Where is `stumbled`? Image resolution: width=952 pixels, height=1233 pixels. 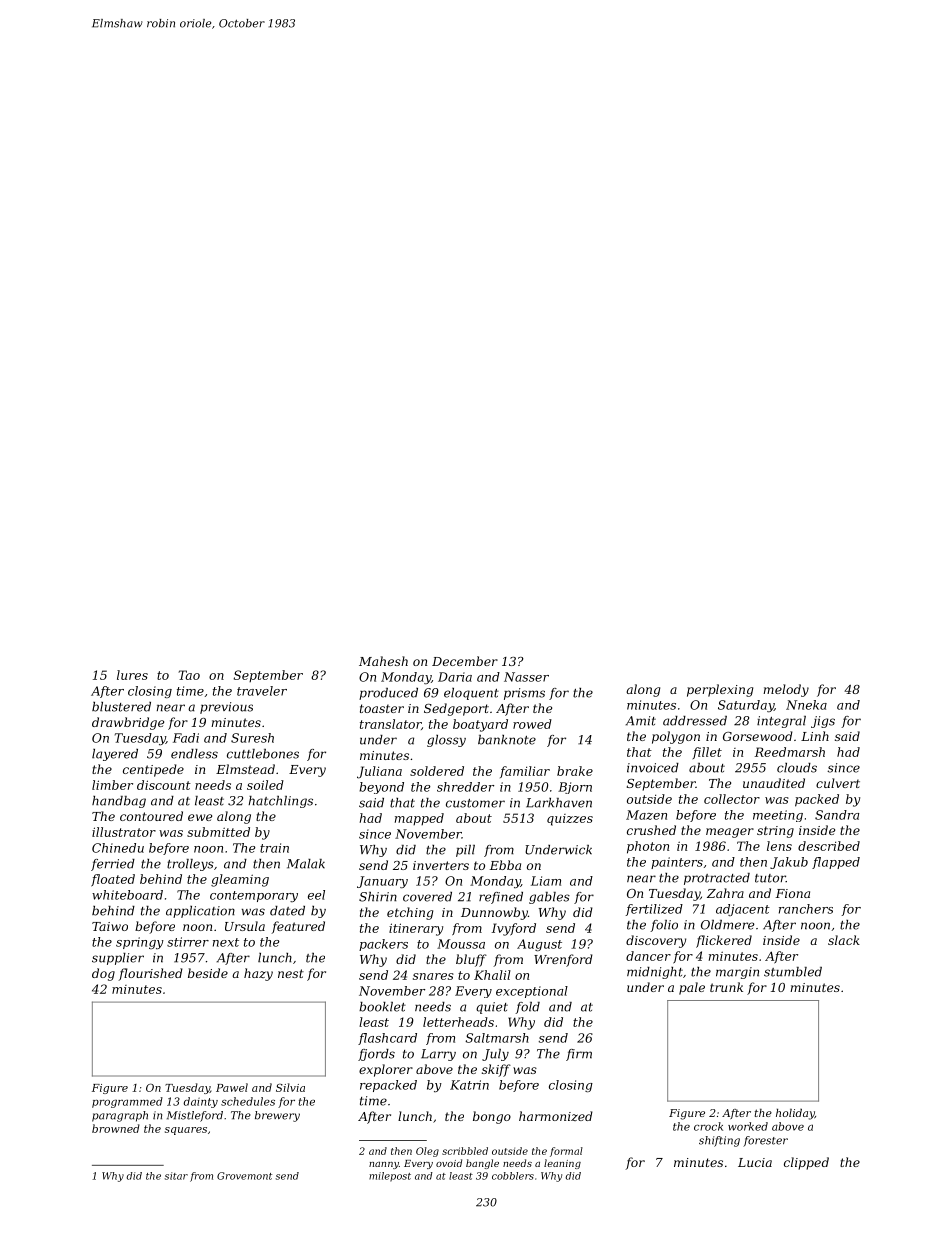
stumbled is located at coordinates (793, 972).
